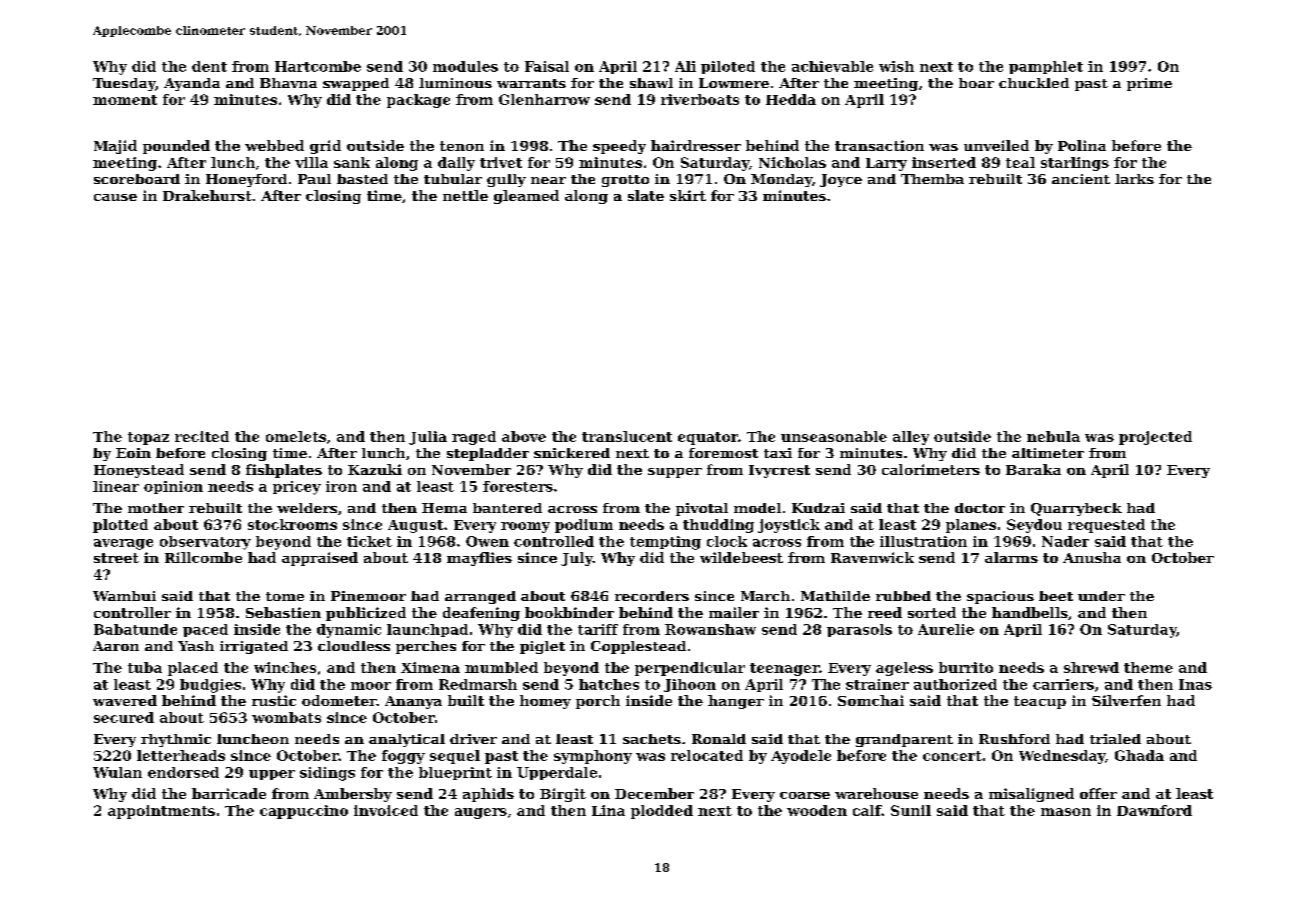  Describe the element at coordinates (296, 436) in the screenshot. I see `omelets` at that location.
